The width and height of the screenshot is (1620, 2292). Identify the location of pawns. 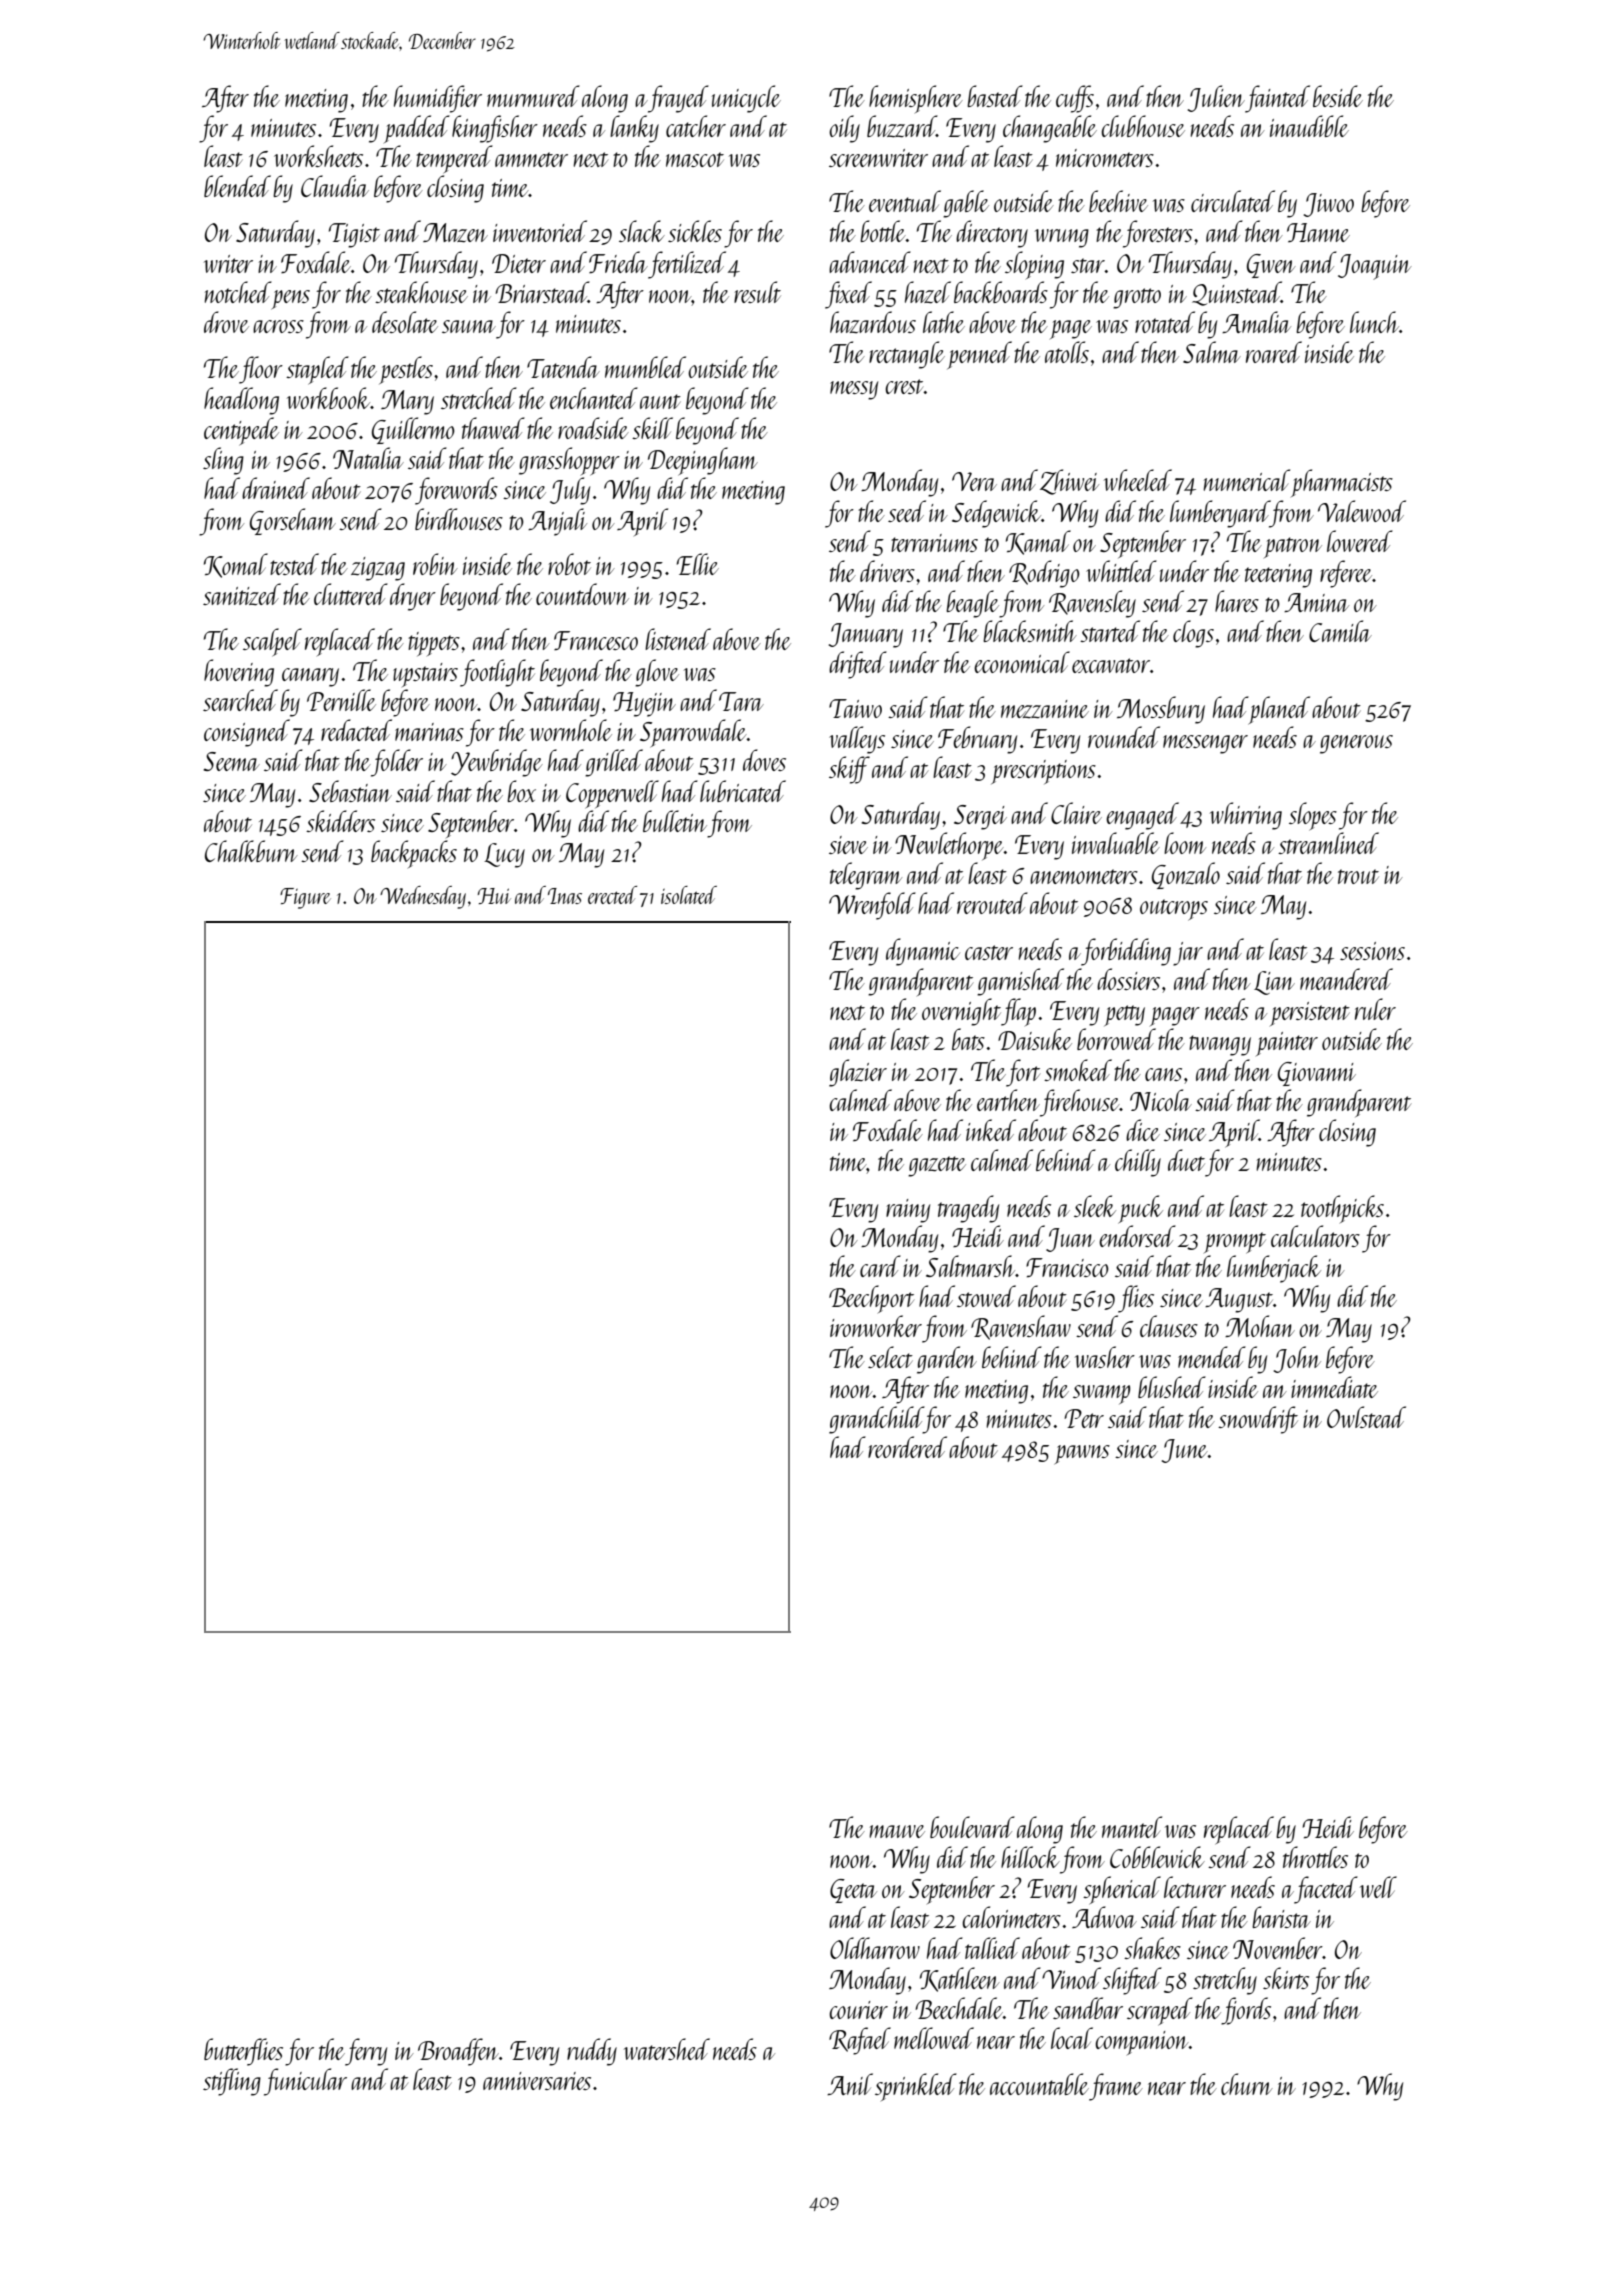
(1082, 1455).
